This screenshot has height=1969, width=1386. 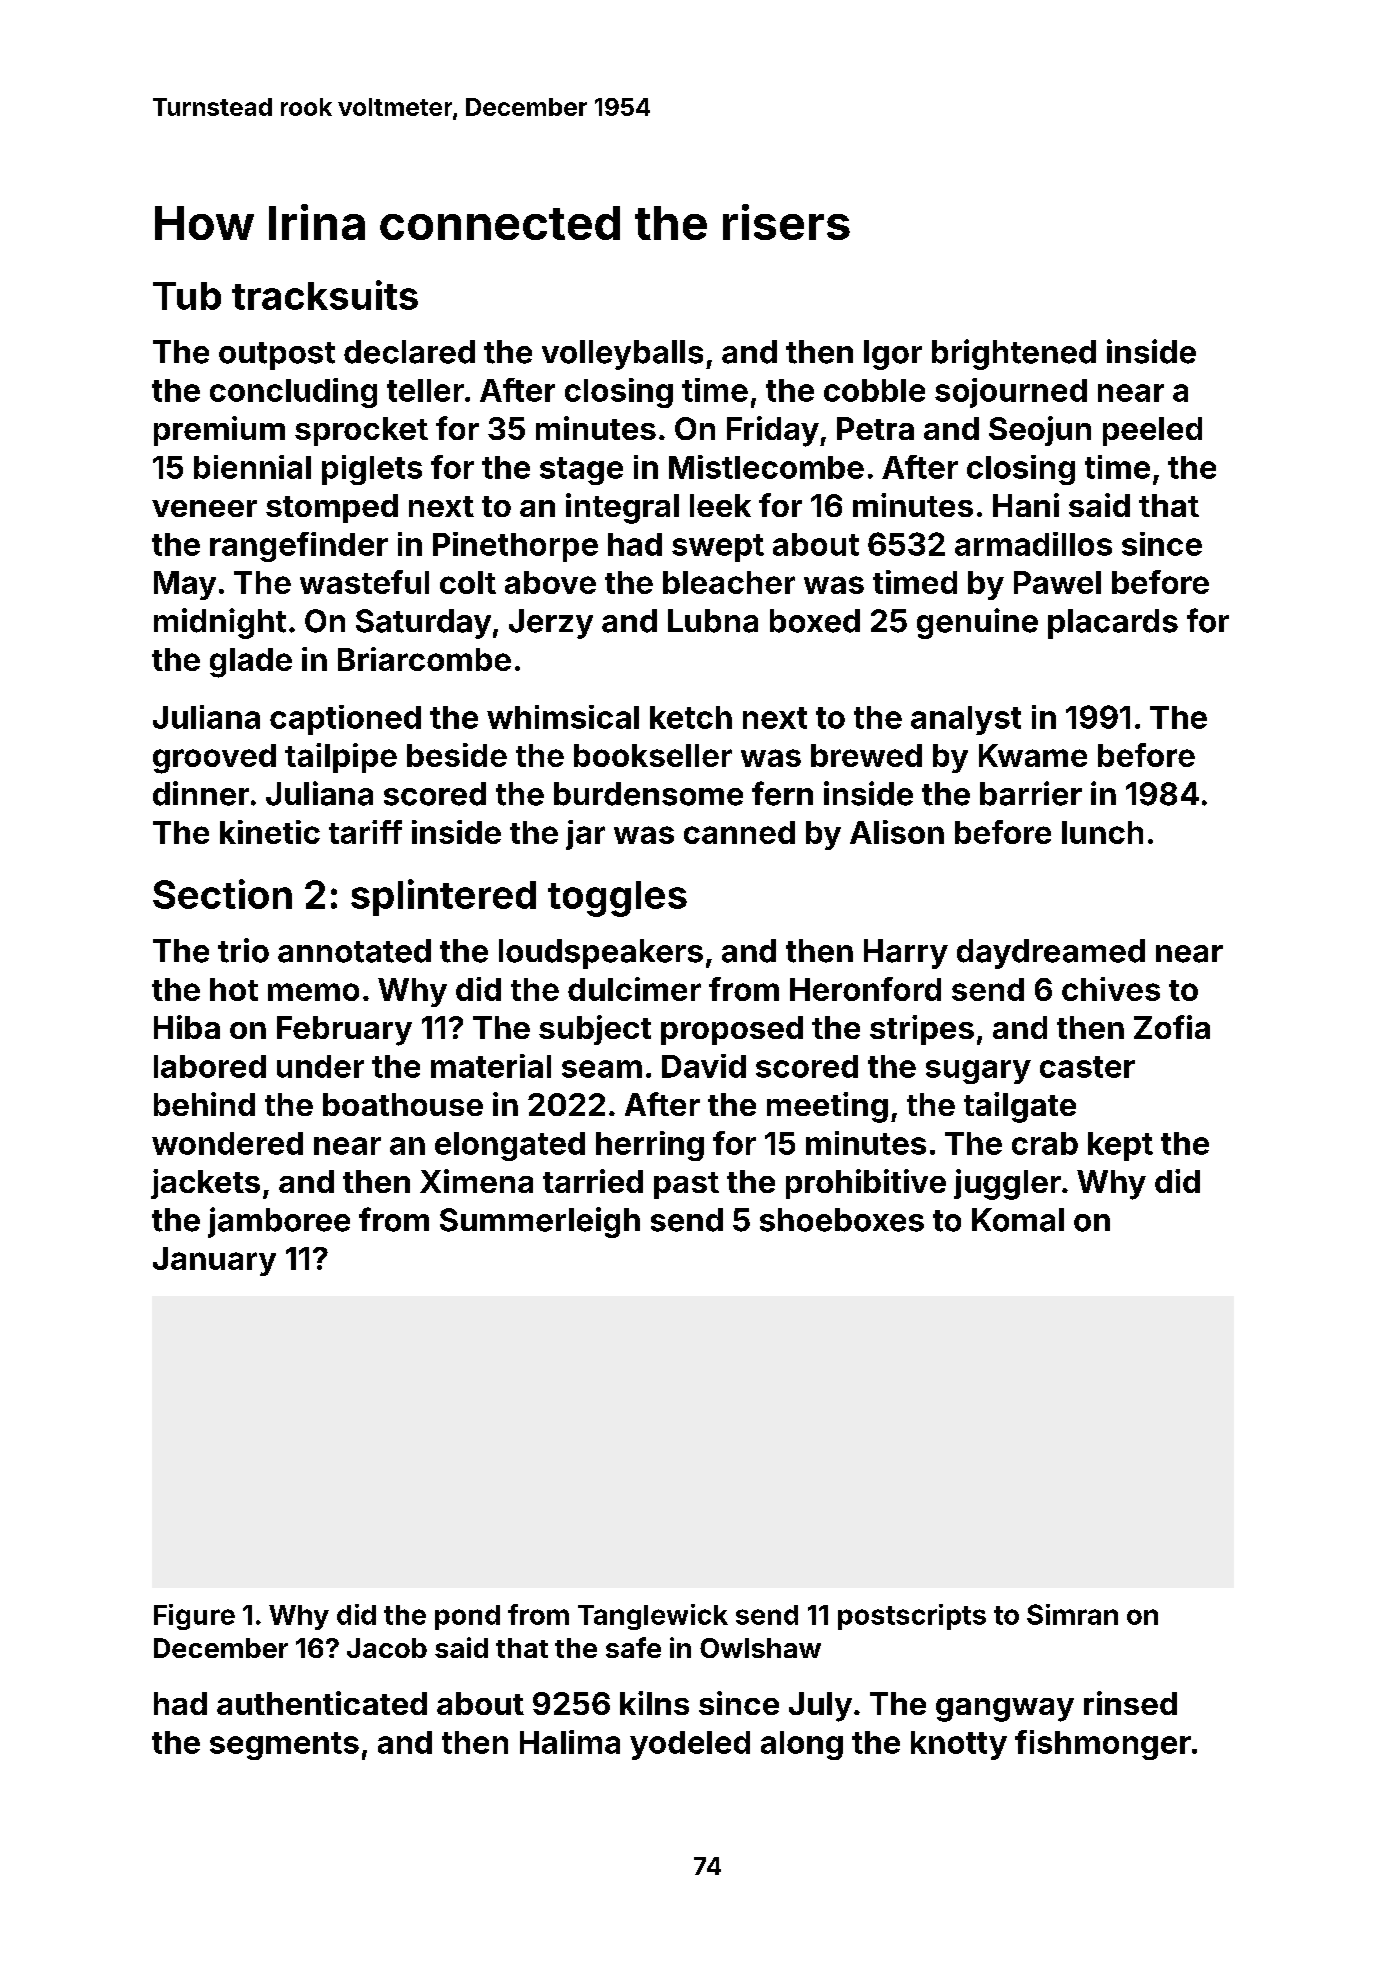 I want to click on Zofia, so click(x=1172, y=1027).
